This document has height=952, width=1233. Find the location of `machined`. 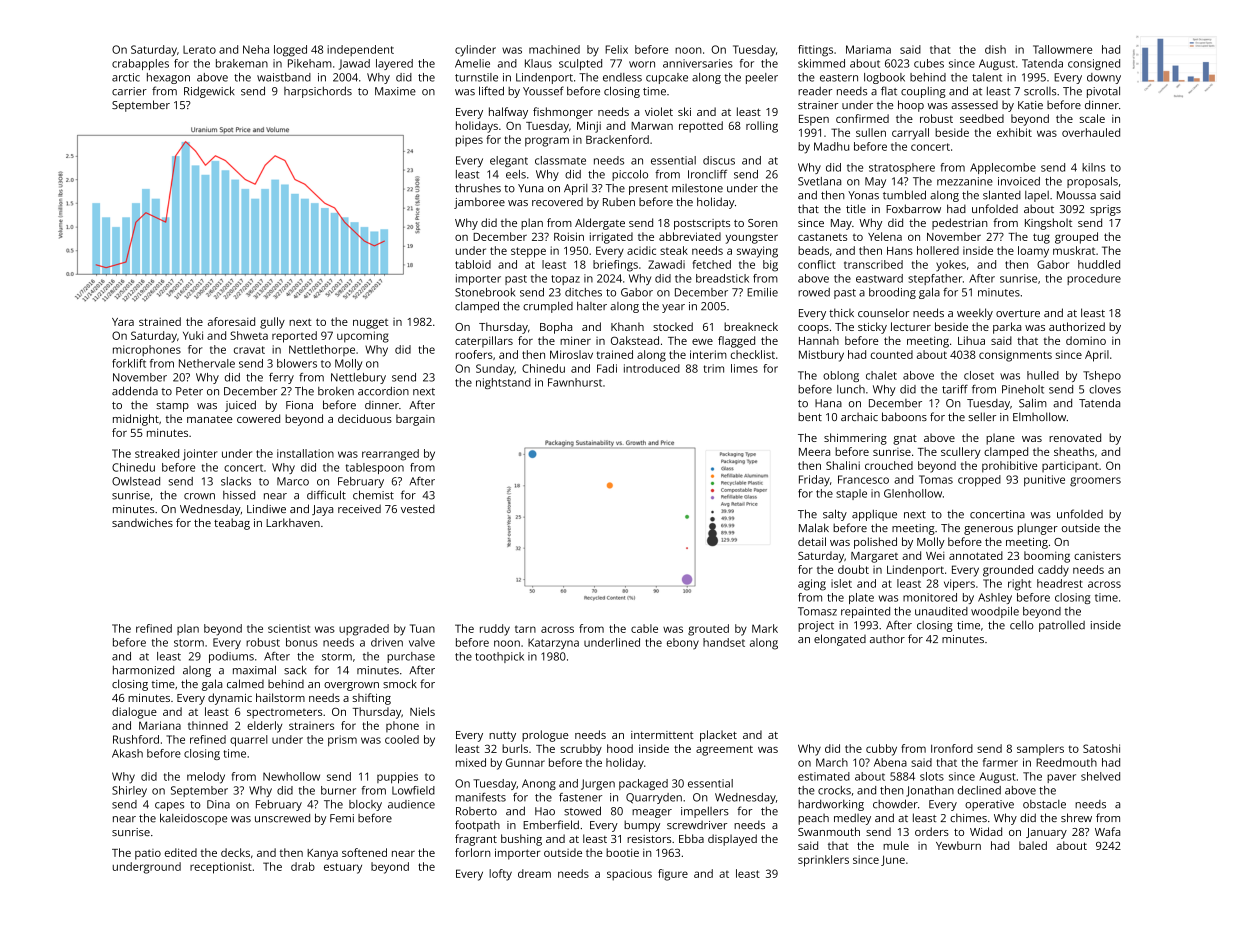

machined is located at coordinates (554, 49).
